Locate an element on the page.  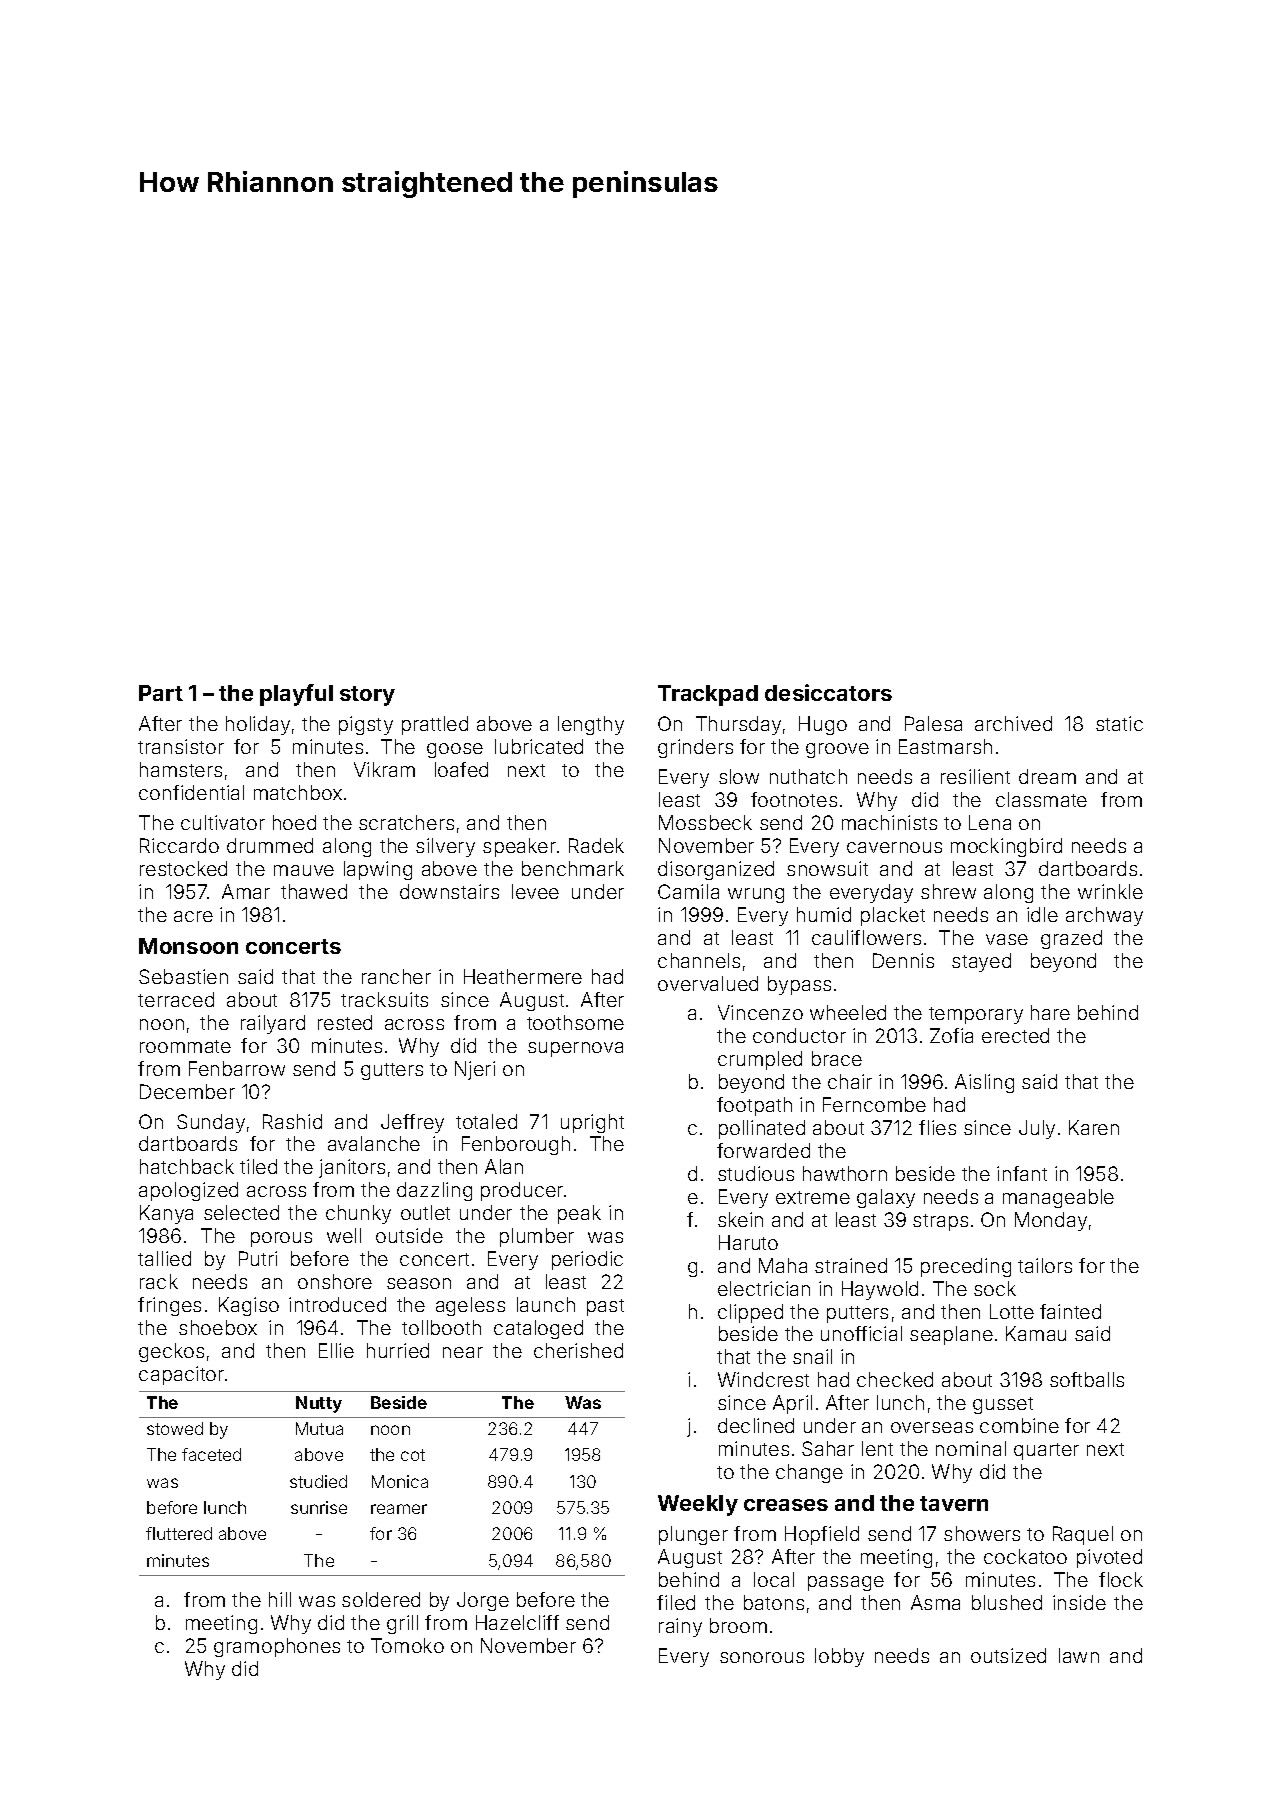
tavern is located at coordinates (954, 1503).
